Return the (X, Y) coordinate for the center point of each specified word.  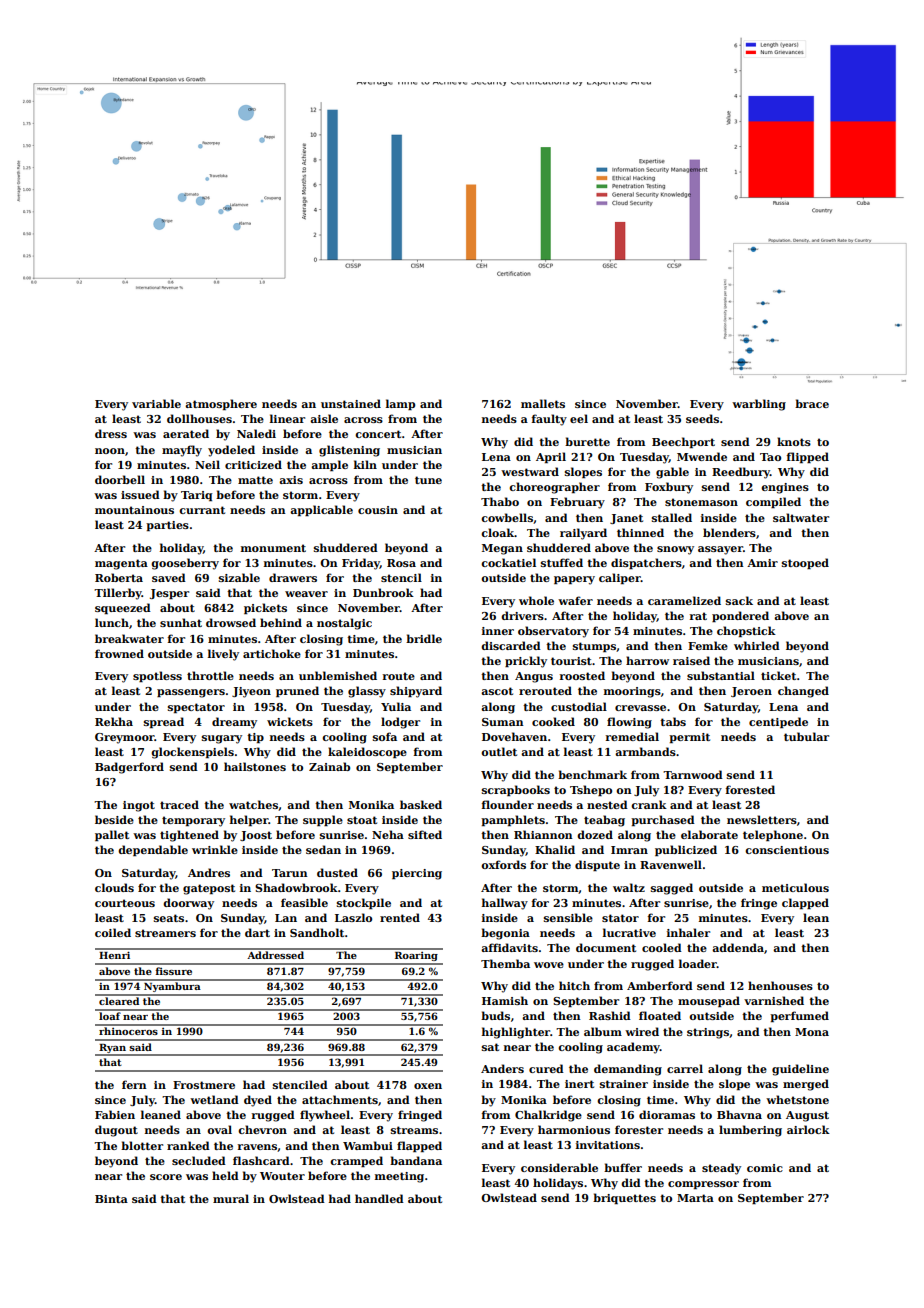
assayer (720, 550)
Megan (502, 549)
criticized (253, 464)
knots (794, 441)
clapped (805, 903)
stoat (362, 820)
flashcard (261, 1160)
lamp (400, 404)
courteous (125, 903)
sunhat (181, 622)
